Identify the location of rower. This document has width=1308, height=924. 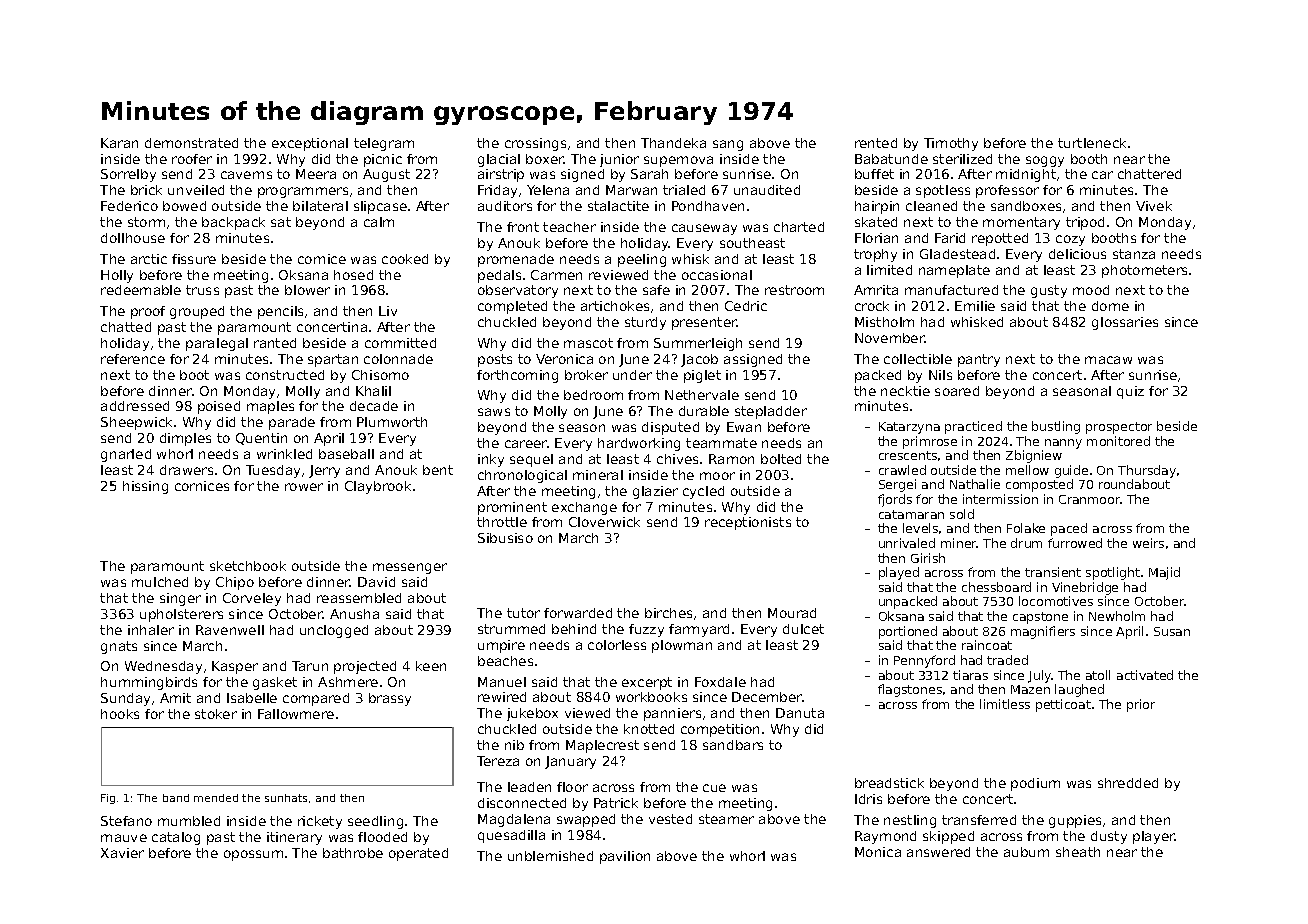
(304, 487).
